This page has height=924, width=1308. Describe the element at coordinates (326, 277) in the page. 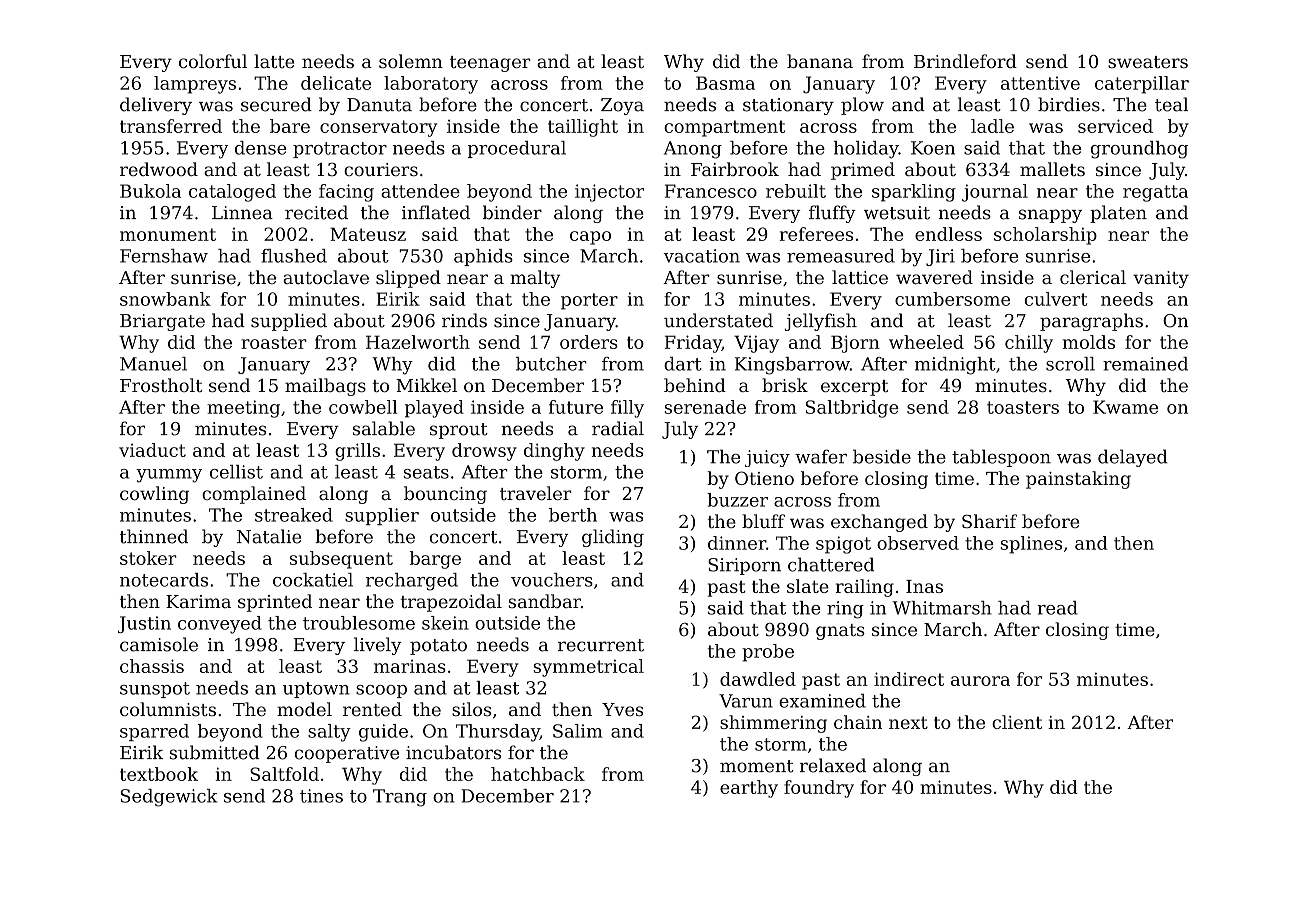

I see `autoclave` at that location.
